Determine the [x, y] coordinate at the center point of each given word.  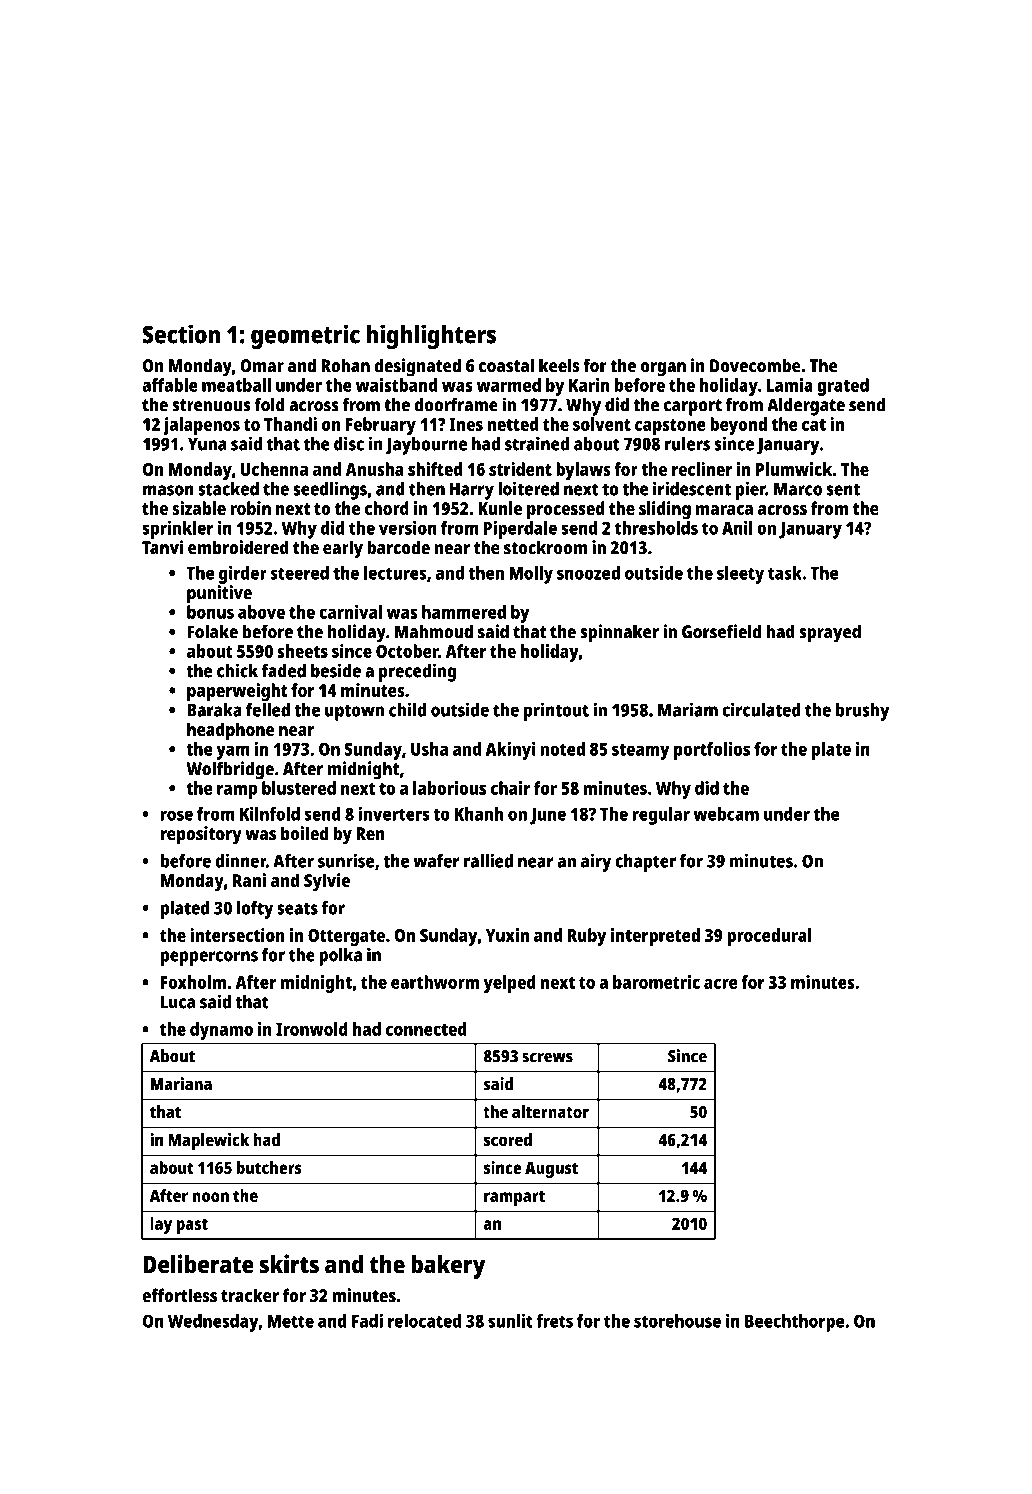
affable [170, 385]
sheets [302, 651]
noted [563, 749]
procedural [769, 937]
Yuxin [507, 935]
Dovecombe [755, 365]
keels [559, 365]
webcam [726, 814]
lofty [255, 909]
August [551, 1170]
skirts [289, 1264]
